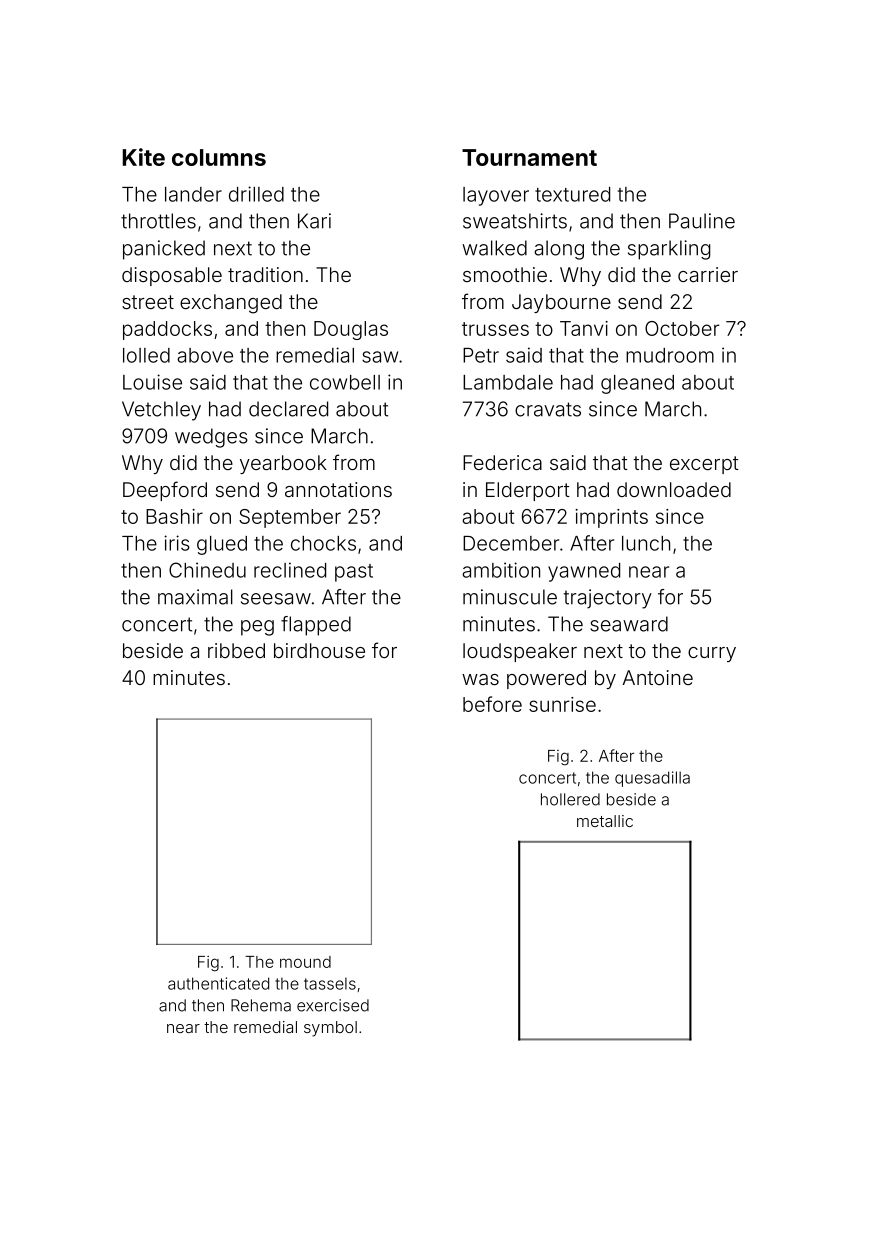 The width and height of the document is (869, 1233). I want to click on Tournament, so click(529, 157).
